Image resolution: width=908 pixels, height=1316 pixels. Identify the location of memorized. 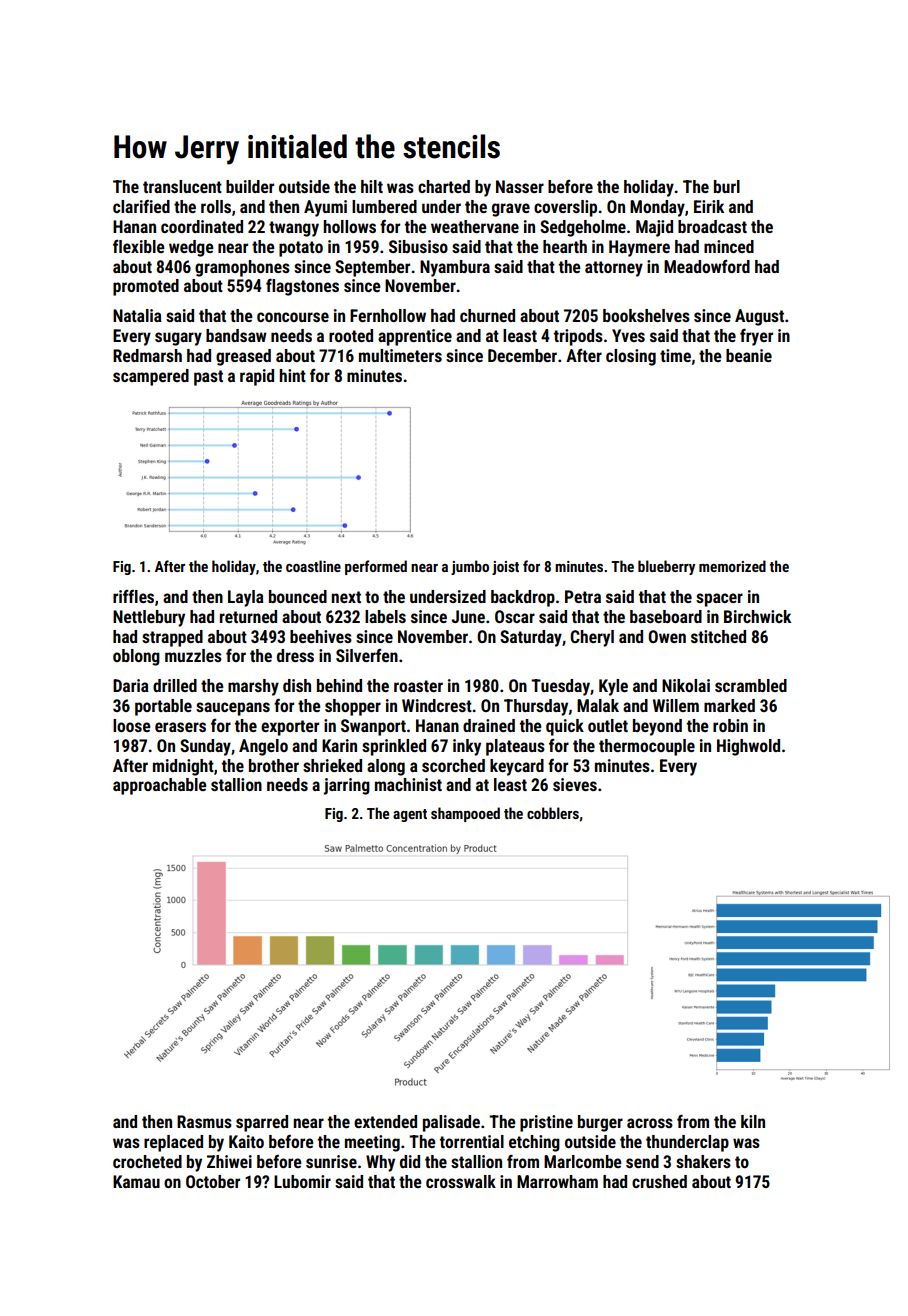
(732, 566).
